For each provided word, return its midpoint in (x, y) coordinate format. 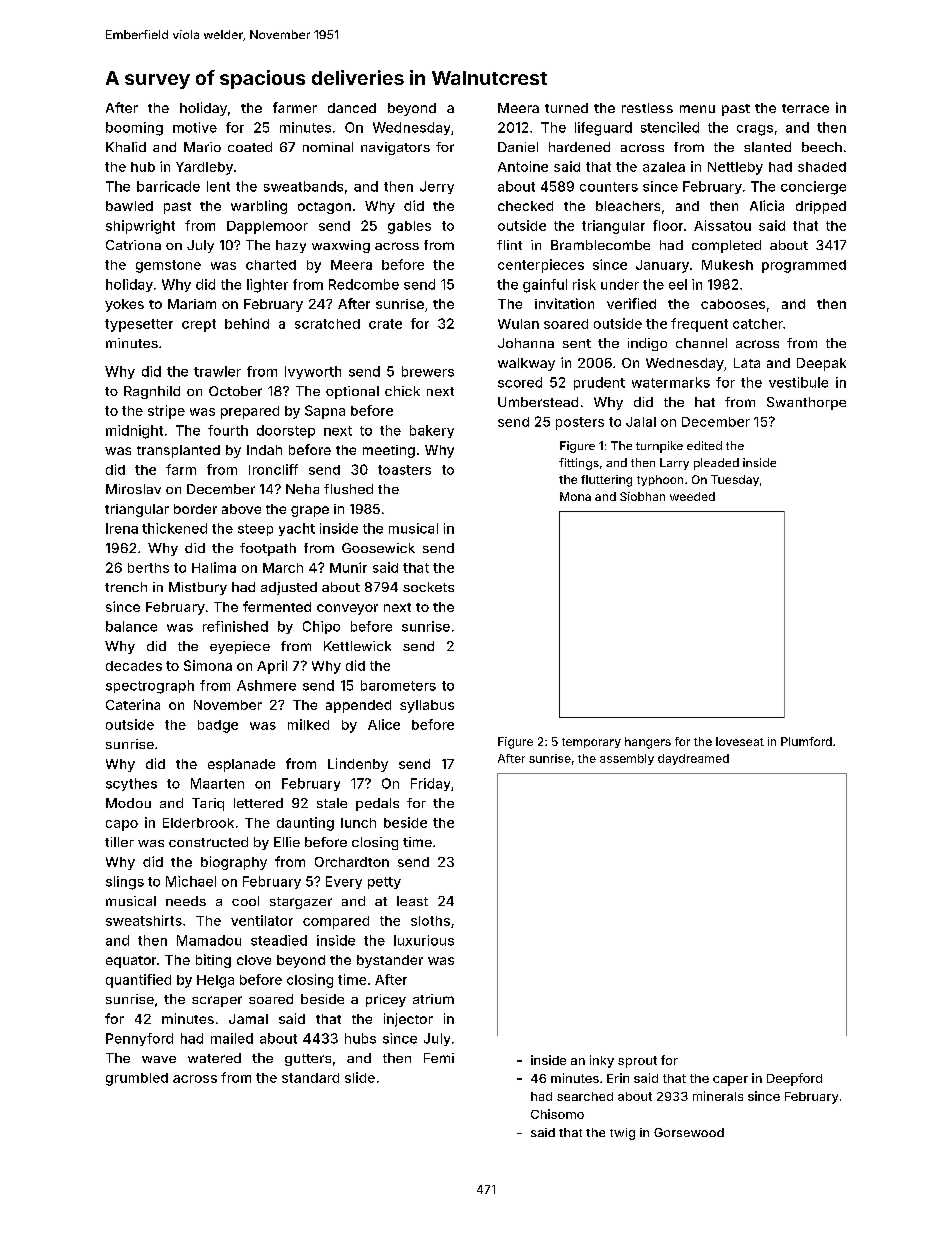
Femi (439, 1058)
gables (409, 227)
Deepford (794, 1079)
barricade (168, 186)
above (241, 509)
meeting (389, 451)
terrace (805, 108)
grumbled (137, 1079)
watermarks (671, 382)
